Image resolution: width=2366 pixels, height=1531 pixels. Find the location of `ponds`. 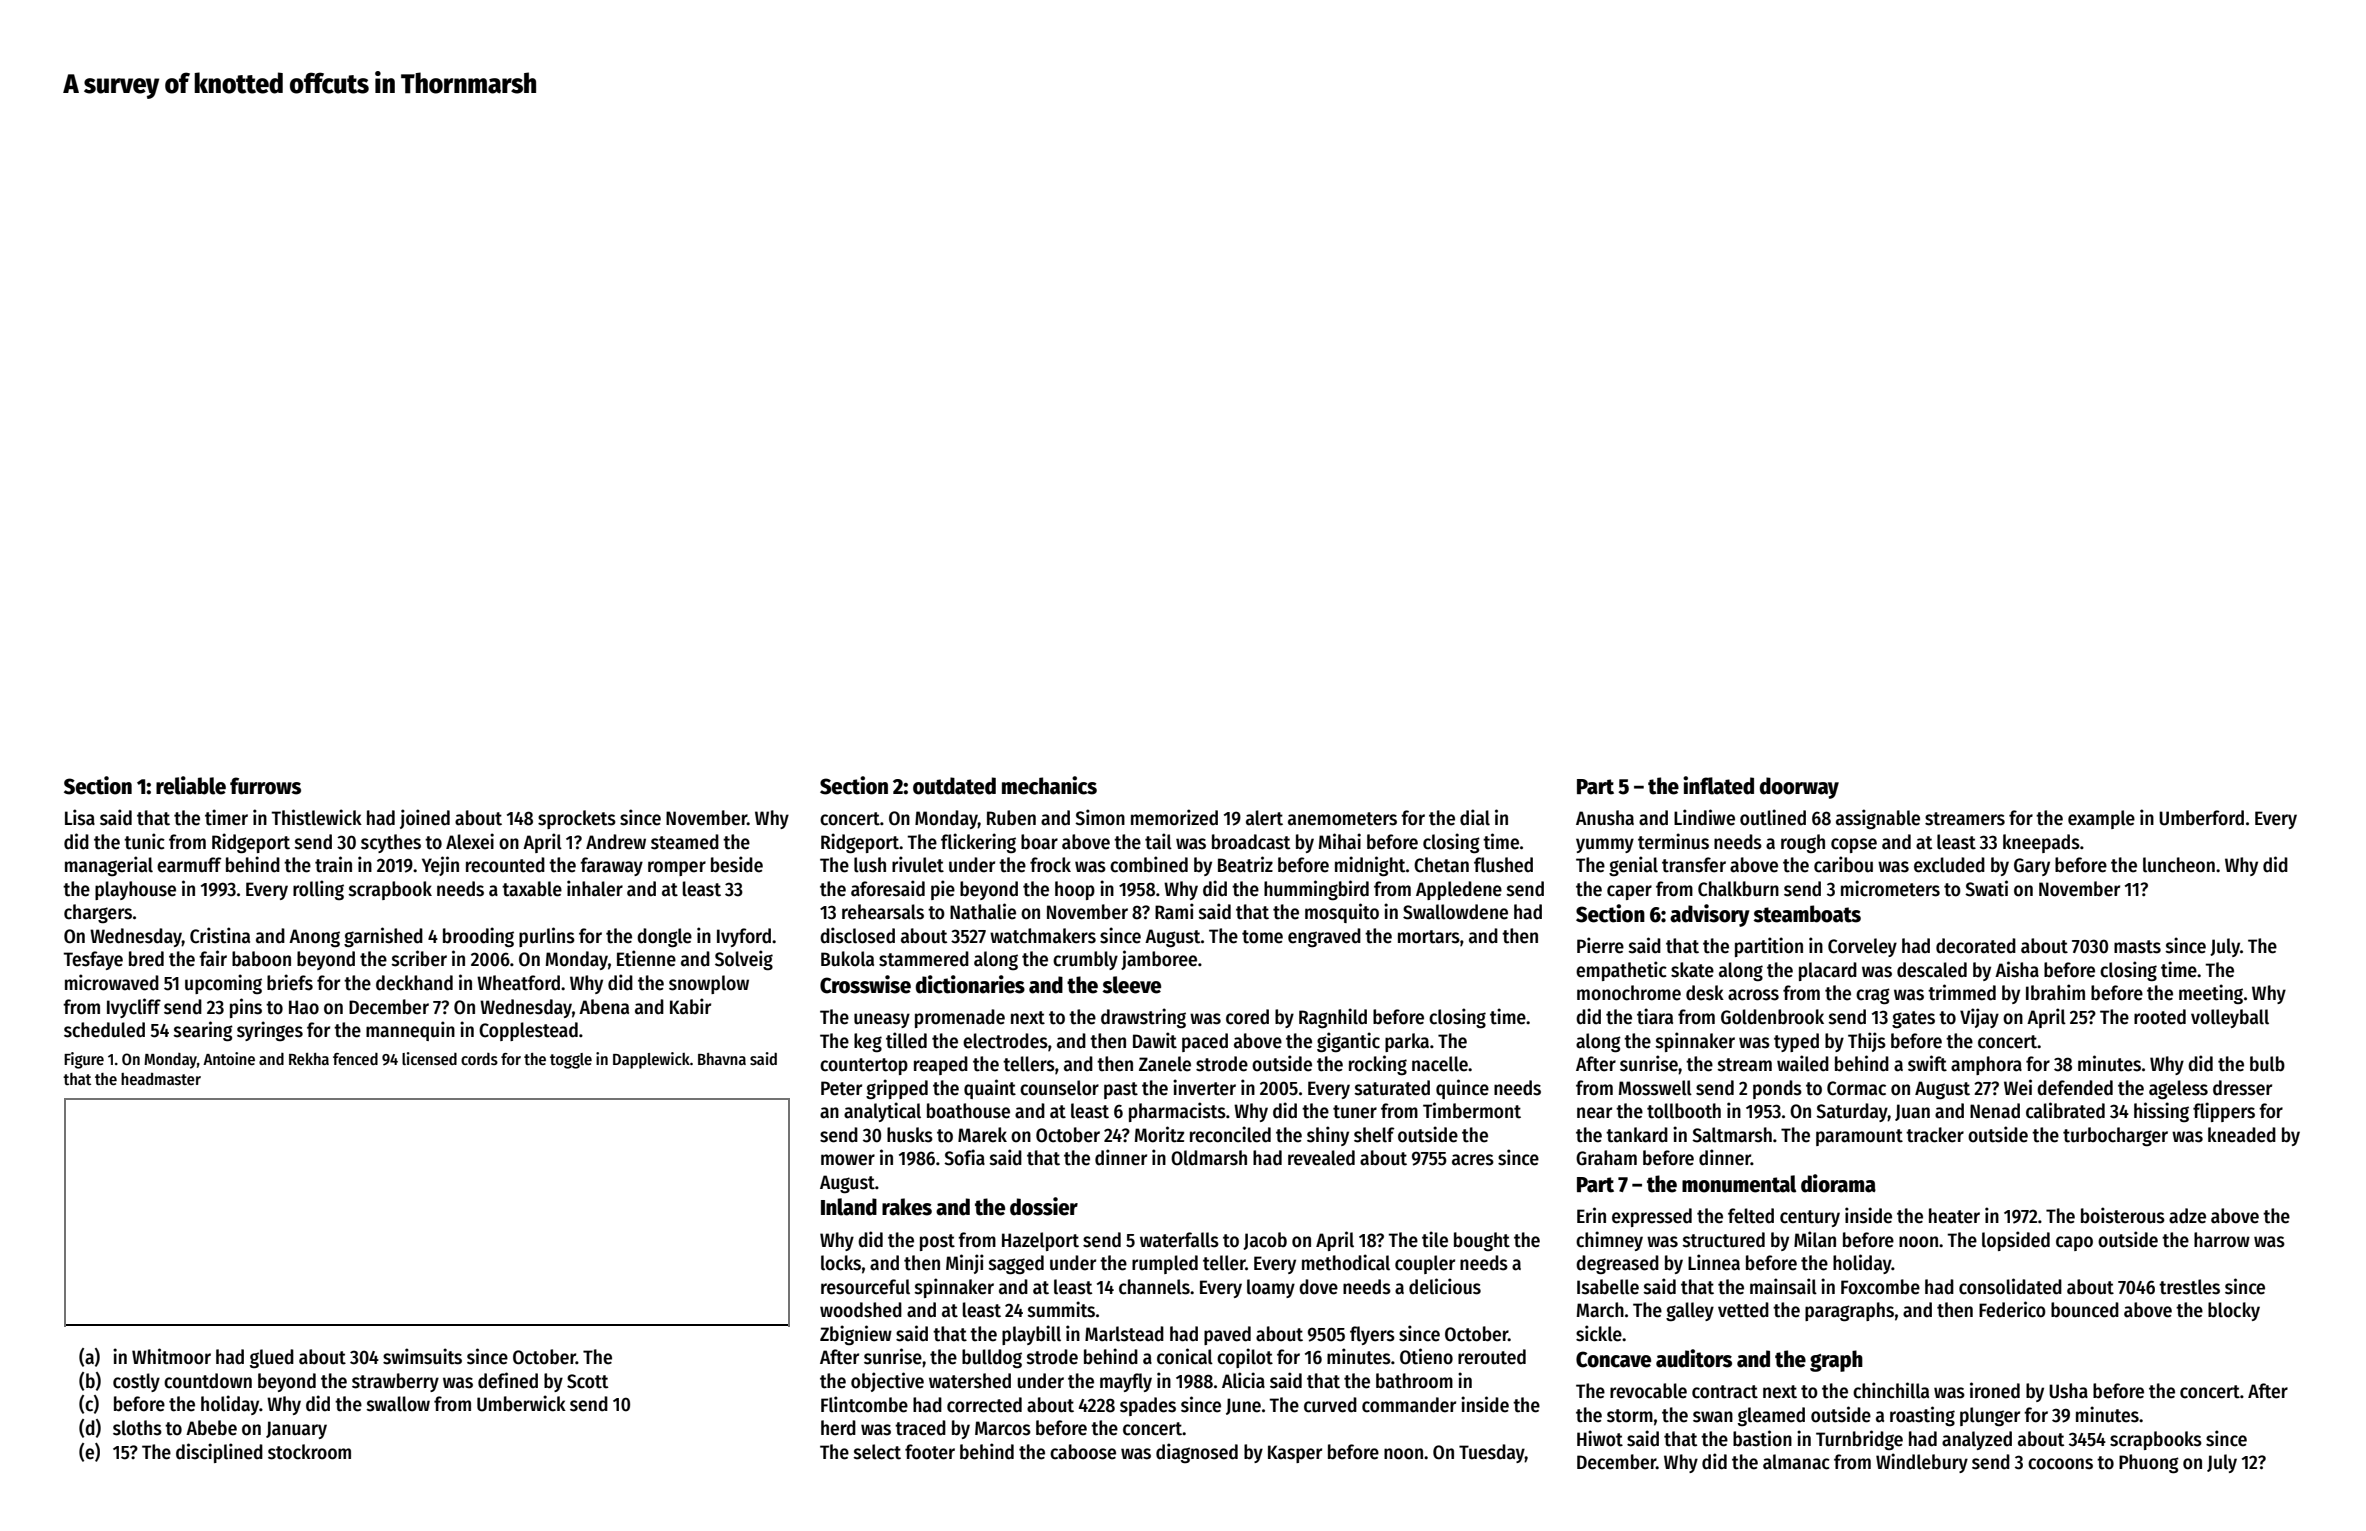

ponds is located at coordinates (1777, 1089).
